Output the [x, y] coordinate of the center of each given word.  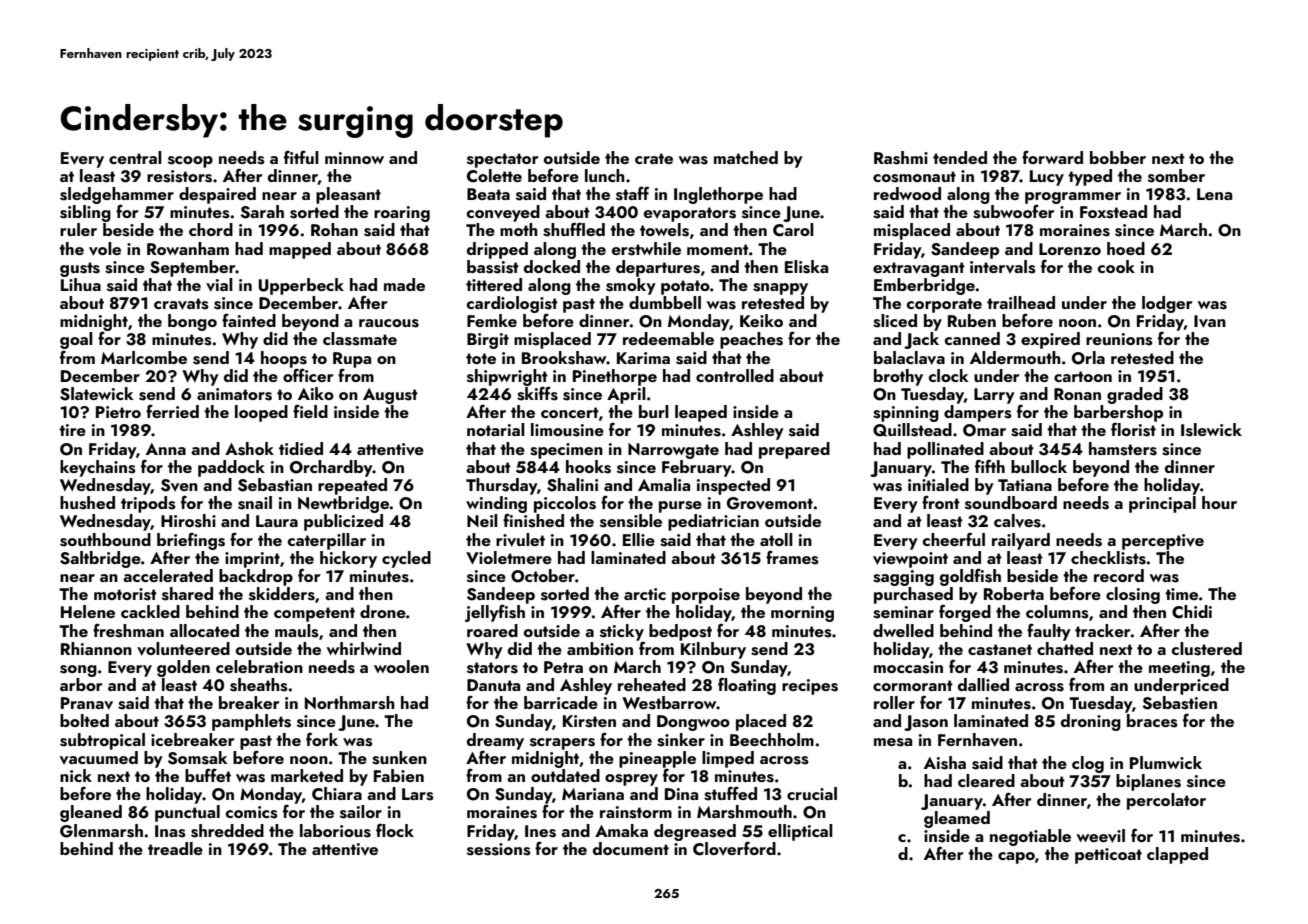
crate [654, 158]
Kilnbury [713, 650]
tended [960, 157]
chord [211, 229]
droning [1091, 722]
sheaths [259, 685]
